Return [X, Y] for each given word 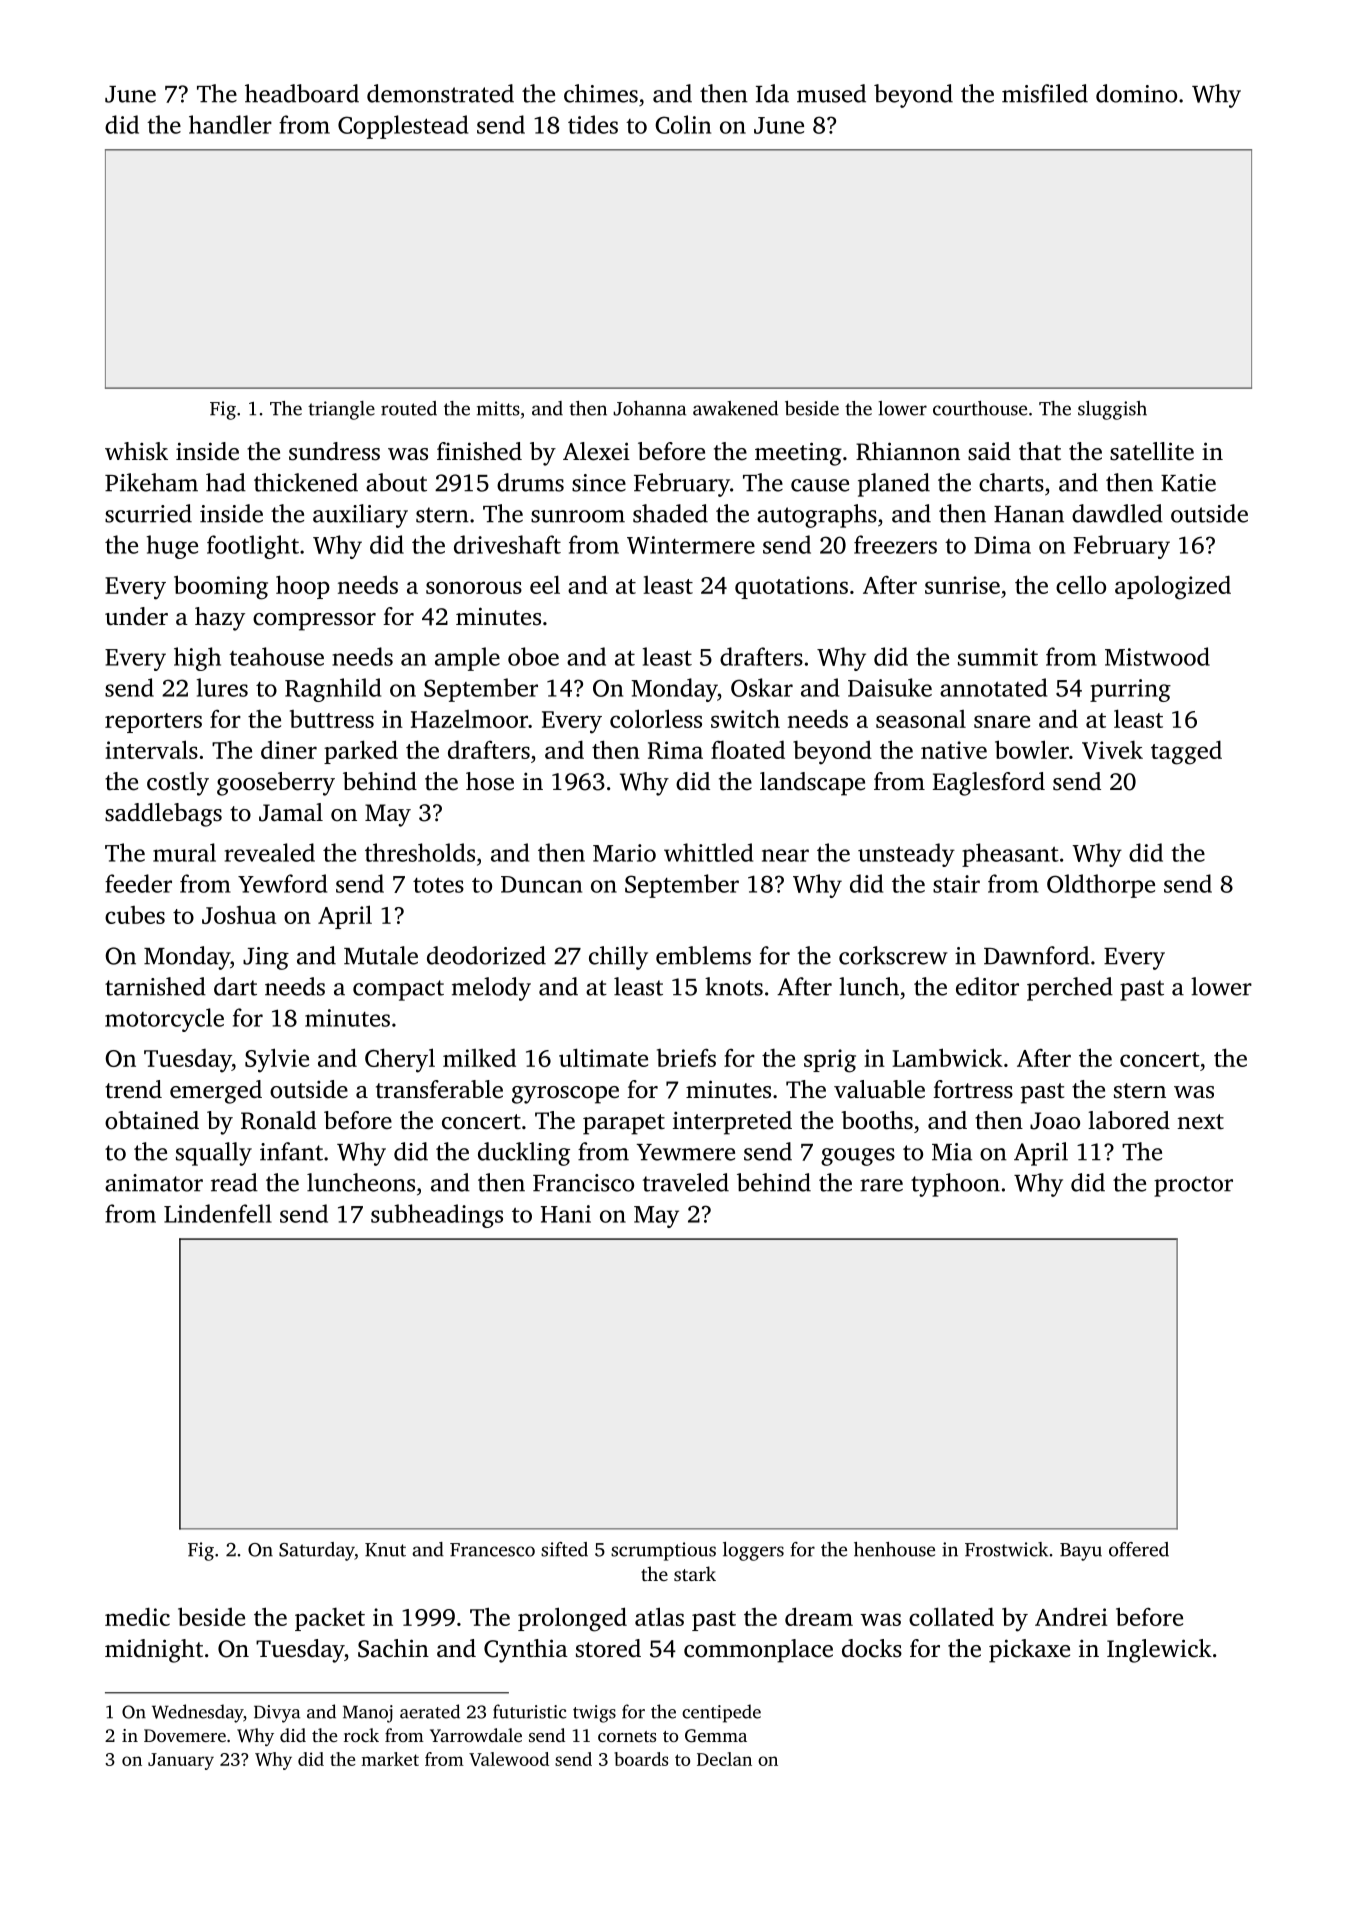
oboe [533, 656]
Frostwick [1006, 1549]
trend [133, 1089]
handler [230, 124]
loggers [753, 1551]
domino [1136, 93]
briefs [686, 1057]
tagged [1186, 752]
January [181, 1761]
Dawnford [1036, 955]
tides [593, 124]
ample [467, 659]
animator [154, 1183]
